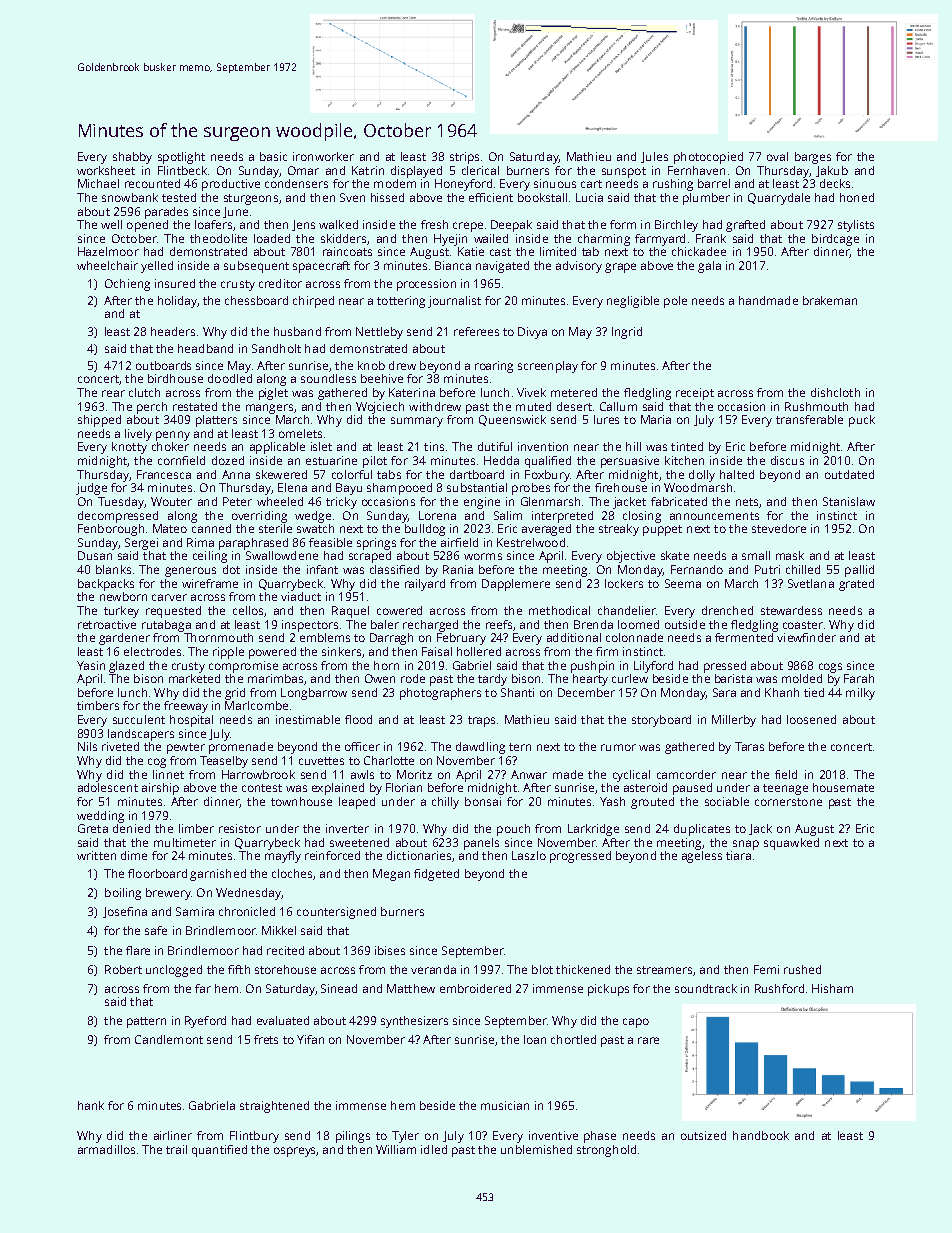 This screenshot has width=952, height=1233. I want to click on spotlight, so click(181, 158).
